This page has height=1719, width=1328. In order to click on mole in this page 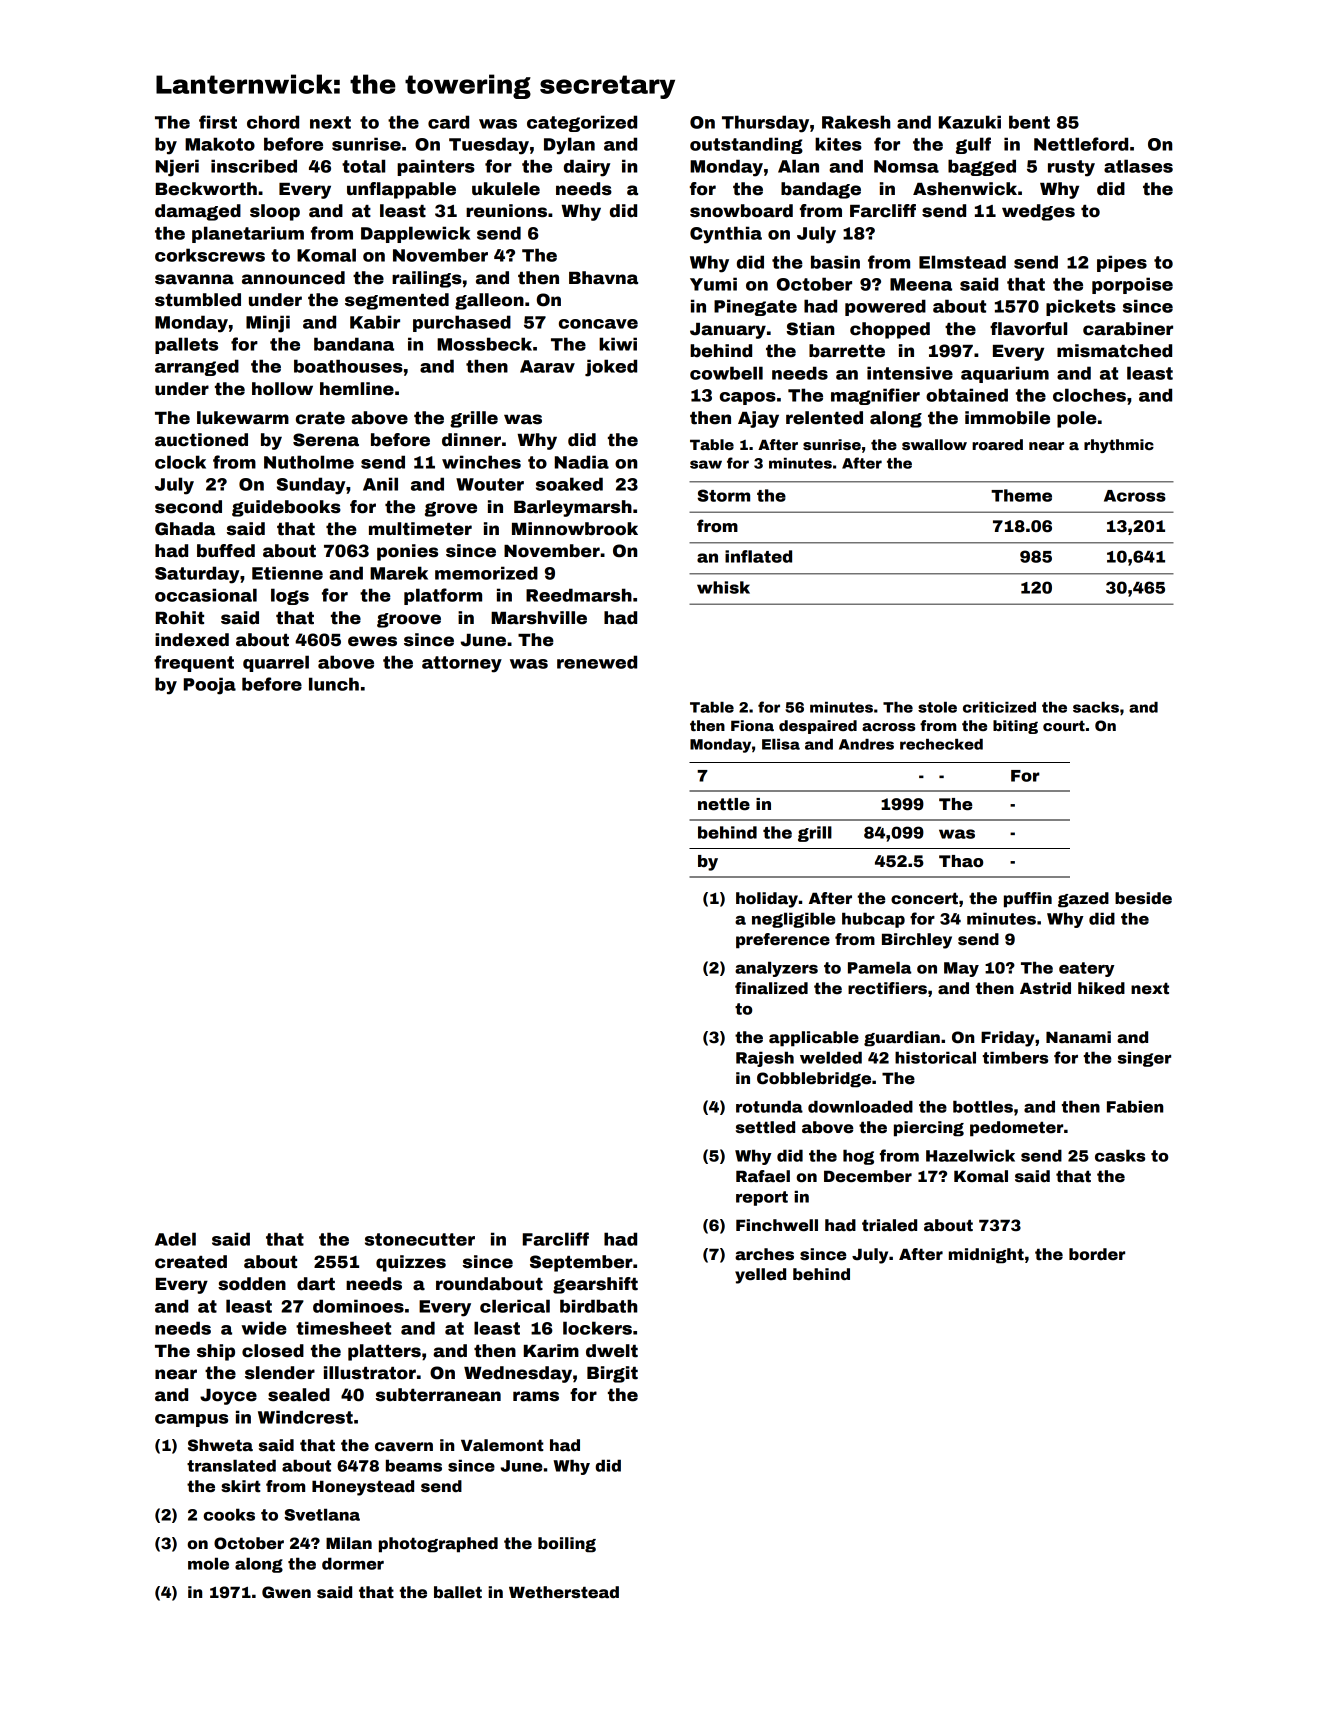, I will do `click(208, 1563)`.
